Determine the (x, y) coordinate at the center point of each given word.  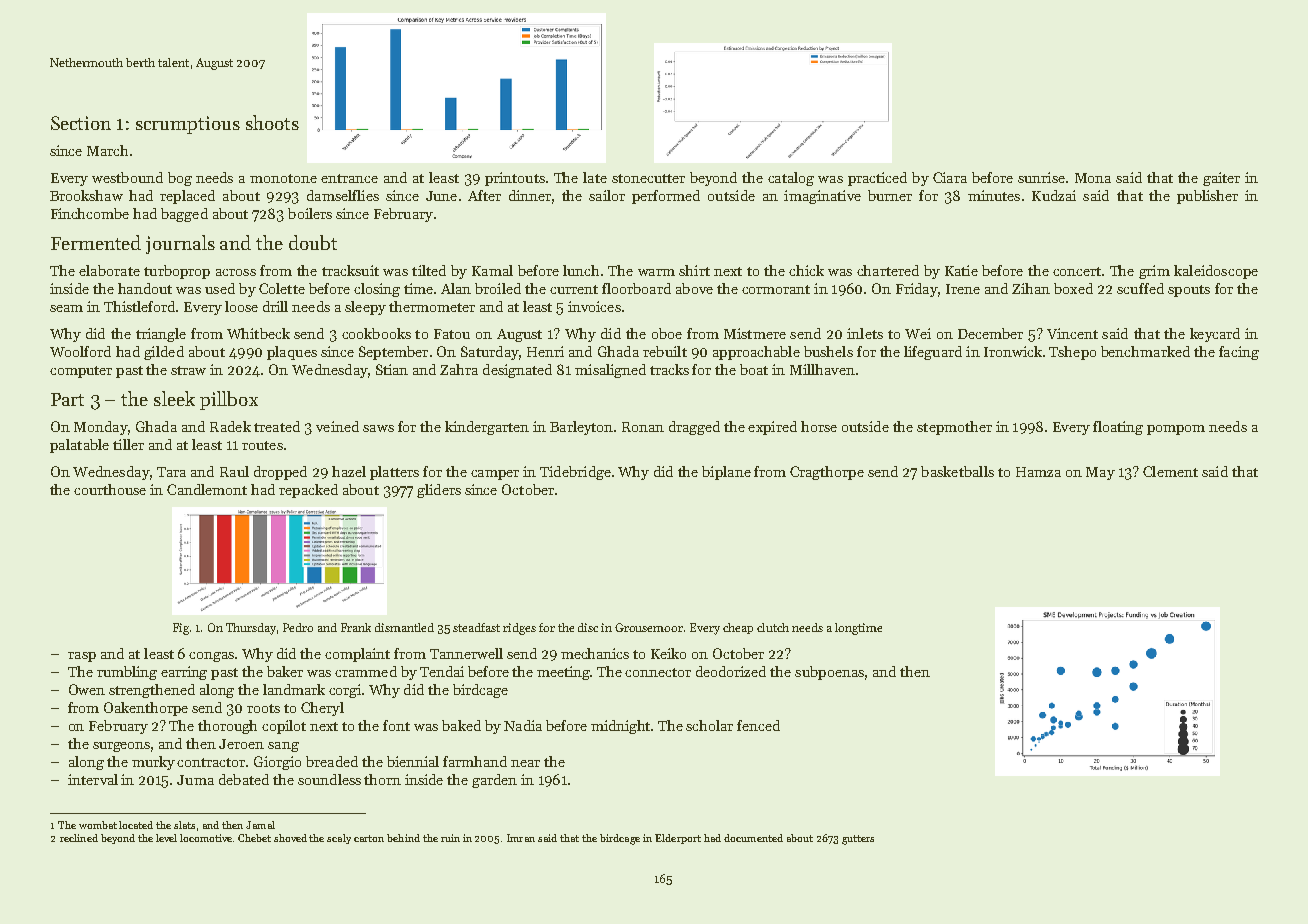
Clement (1170, 471)
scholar (709, 725)
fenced (758, 725)
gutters (858, 840)
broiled (498, 288)
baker (285, 671)
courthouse (110, 489)
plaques (292, 353)
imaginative (822, 197)
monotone (283, 178)
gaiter (1221, 179)
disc (588, 627)
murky (153, 763)
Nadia (523, 725)
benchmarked (1145, 351)
